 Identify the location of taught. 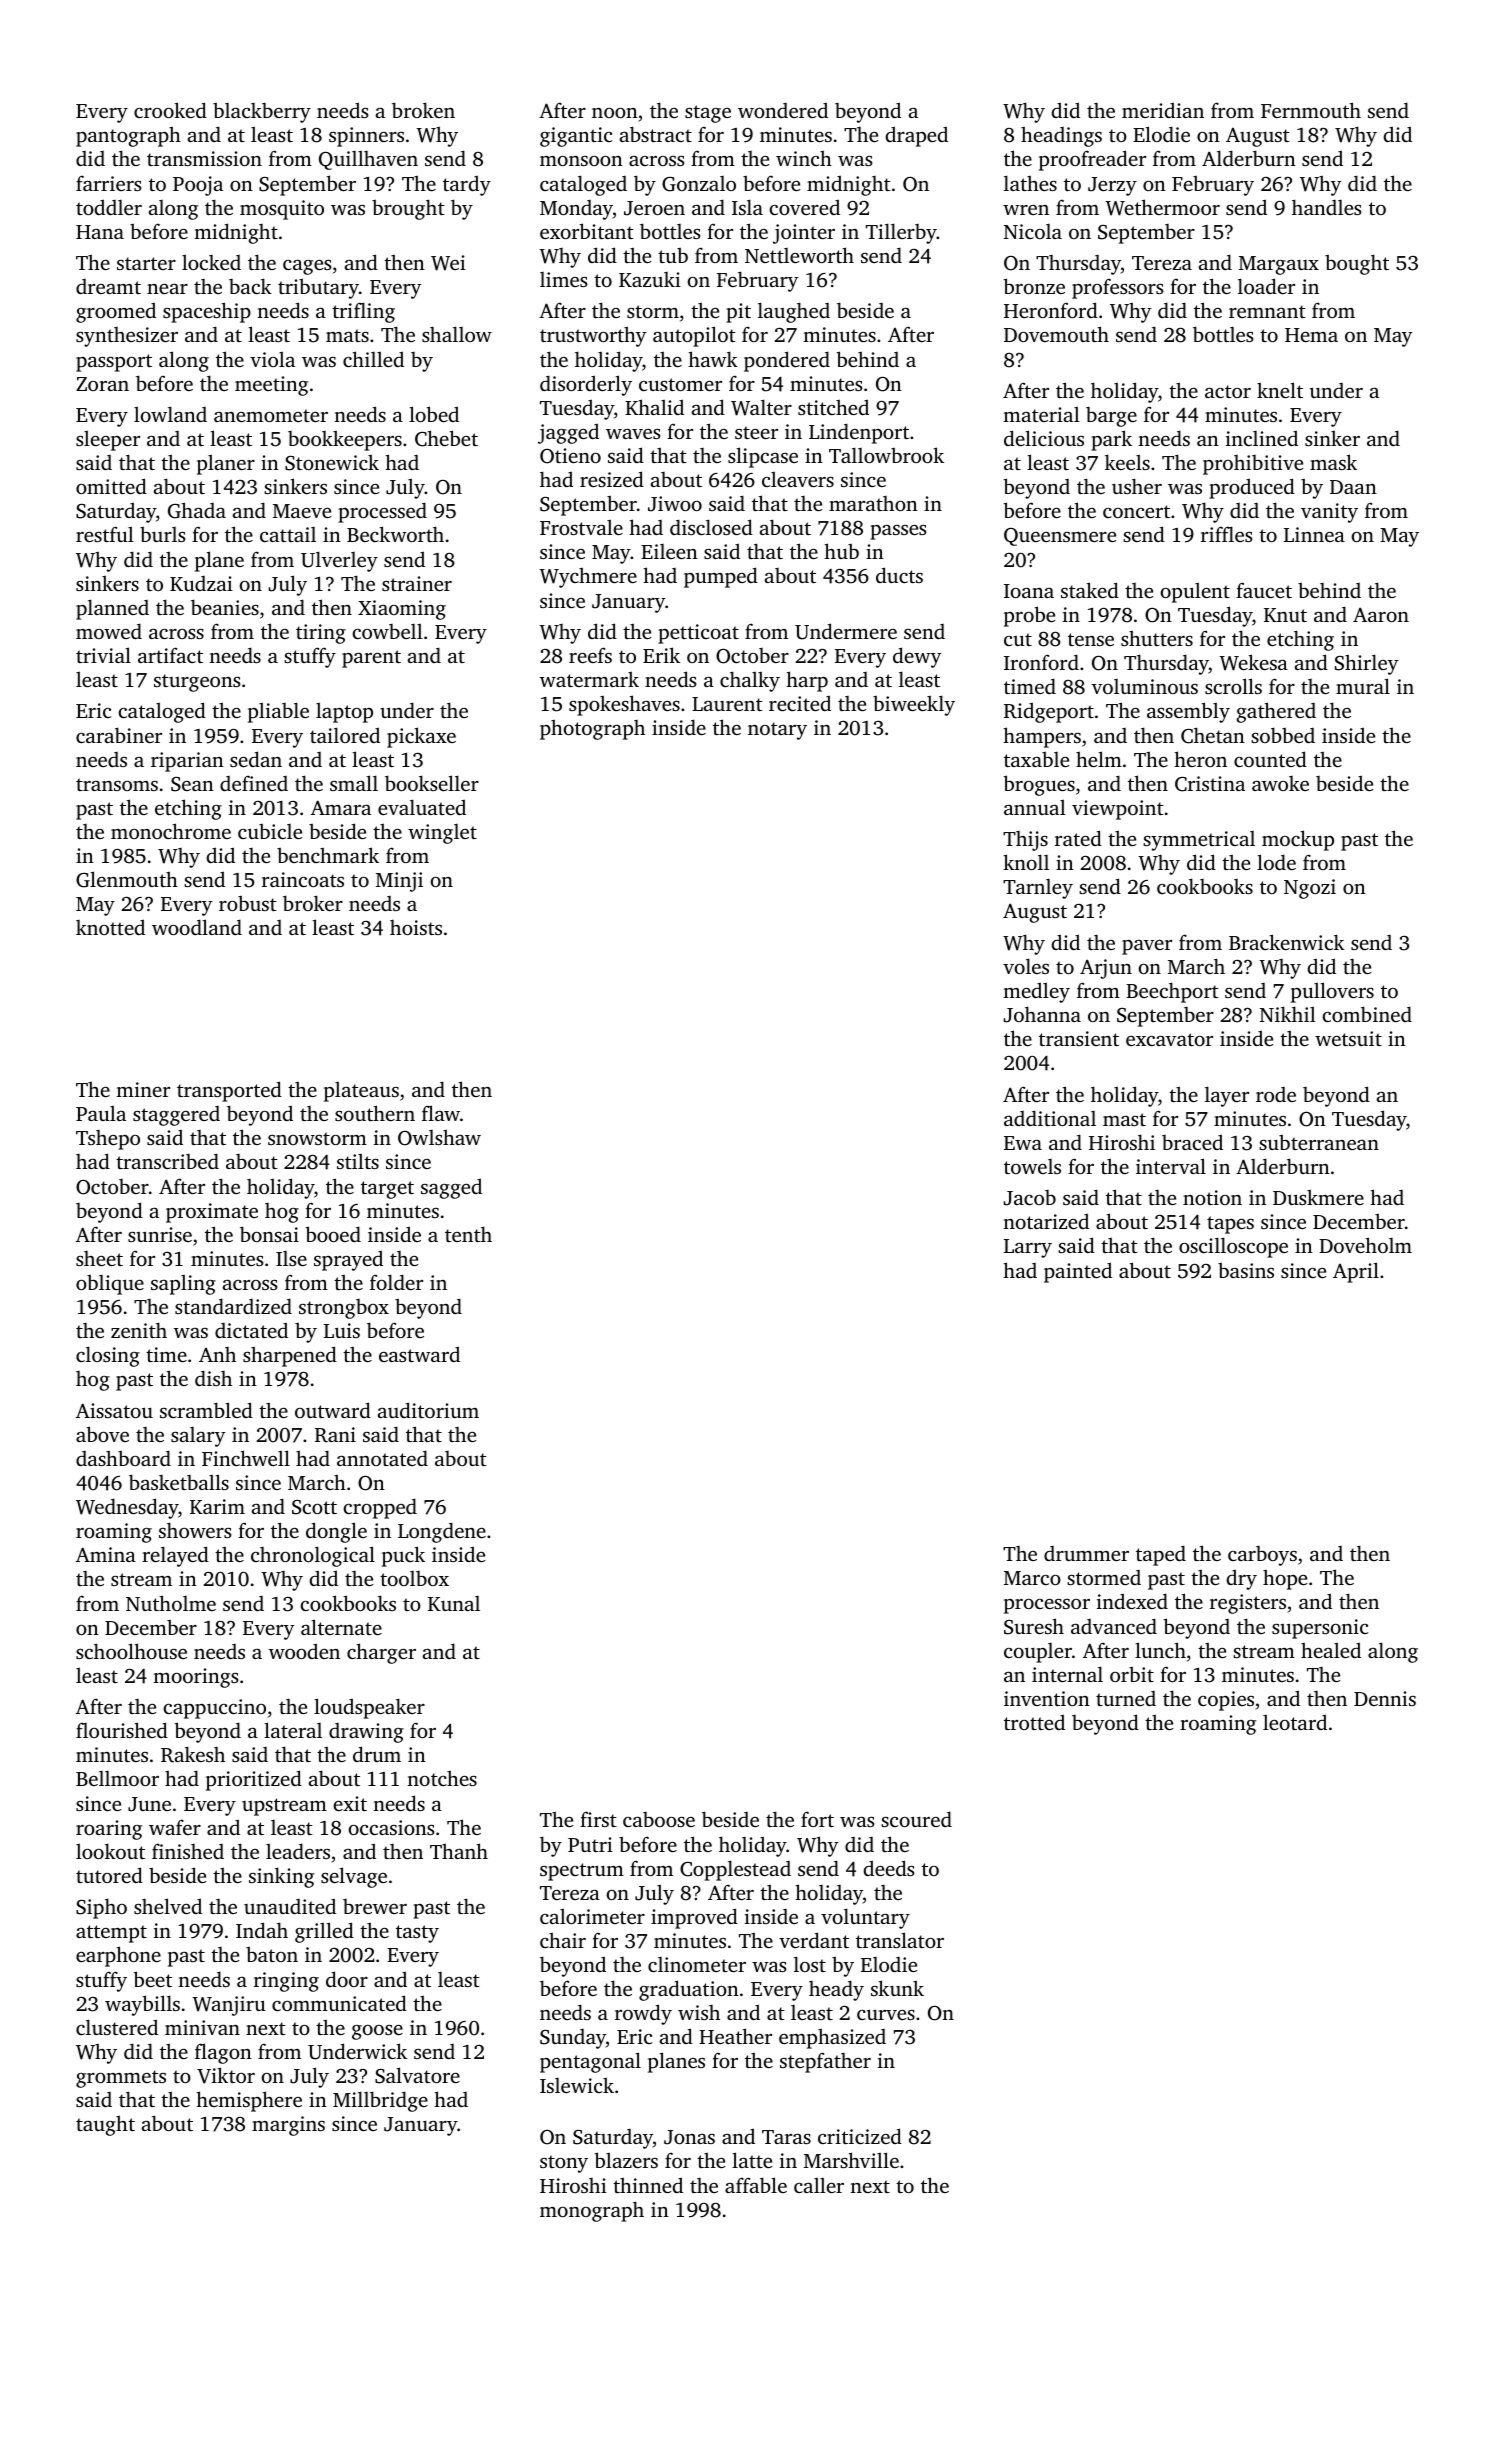
(105, 2126).
